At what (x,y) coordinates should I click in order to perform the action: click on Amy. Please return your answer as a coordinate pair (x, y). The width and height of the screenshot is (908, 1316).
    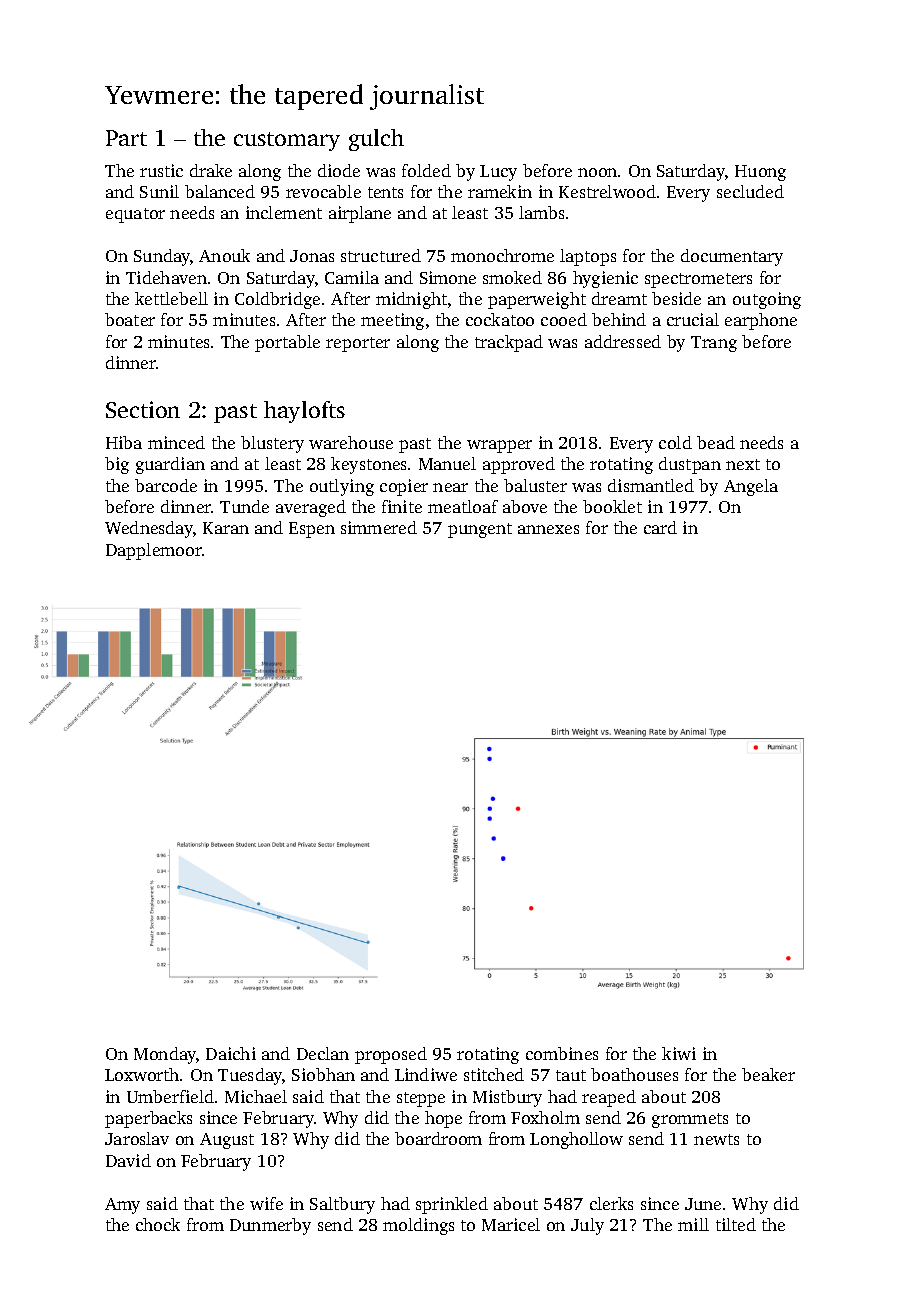
    Looking at the image, I should click on (122, 1206).
